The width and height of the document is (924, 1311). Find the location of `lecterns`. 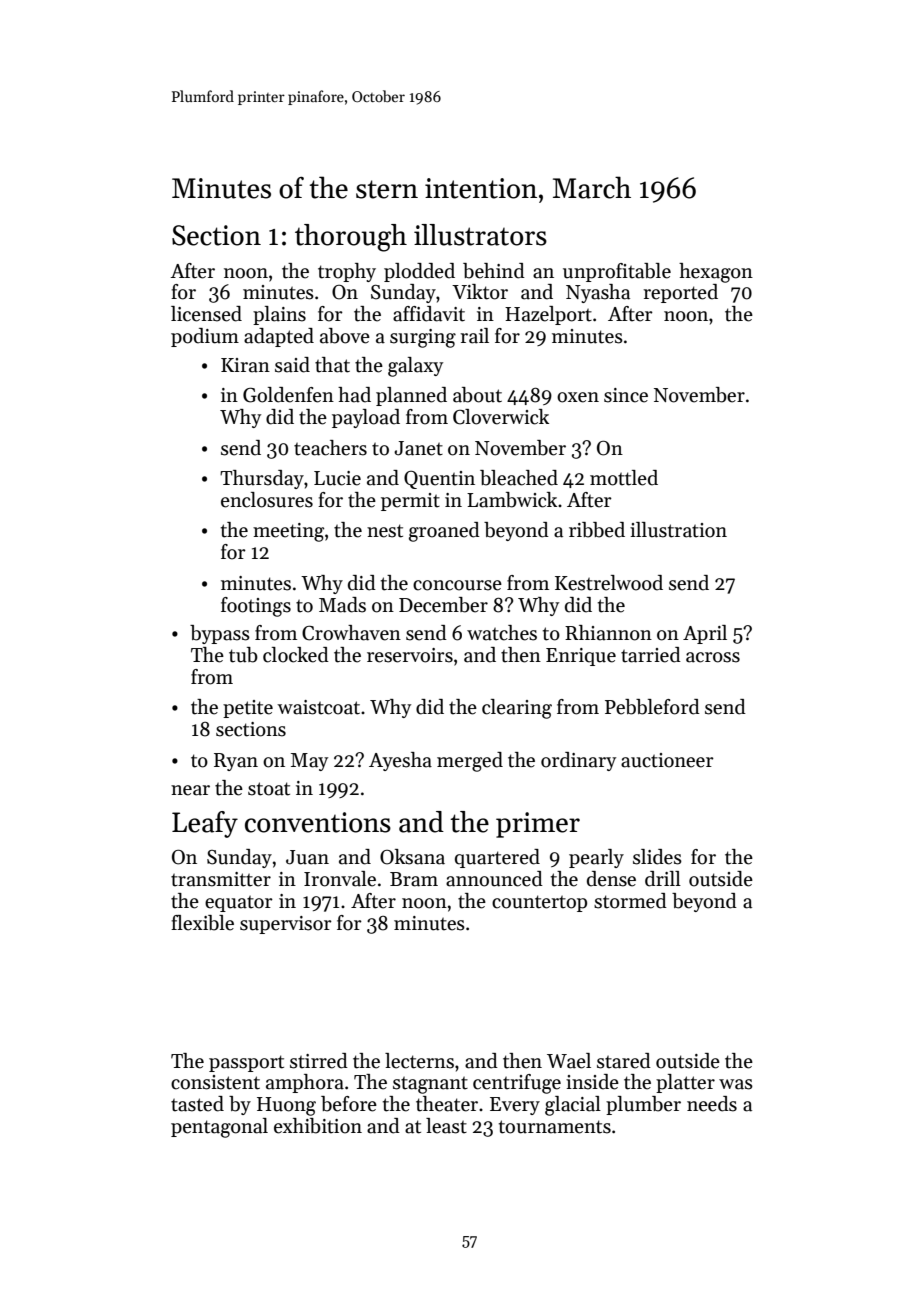

lecterns is located at coordinates (419, 1061).
